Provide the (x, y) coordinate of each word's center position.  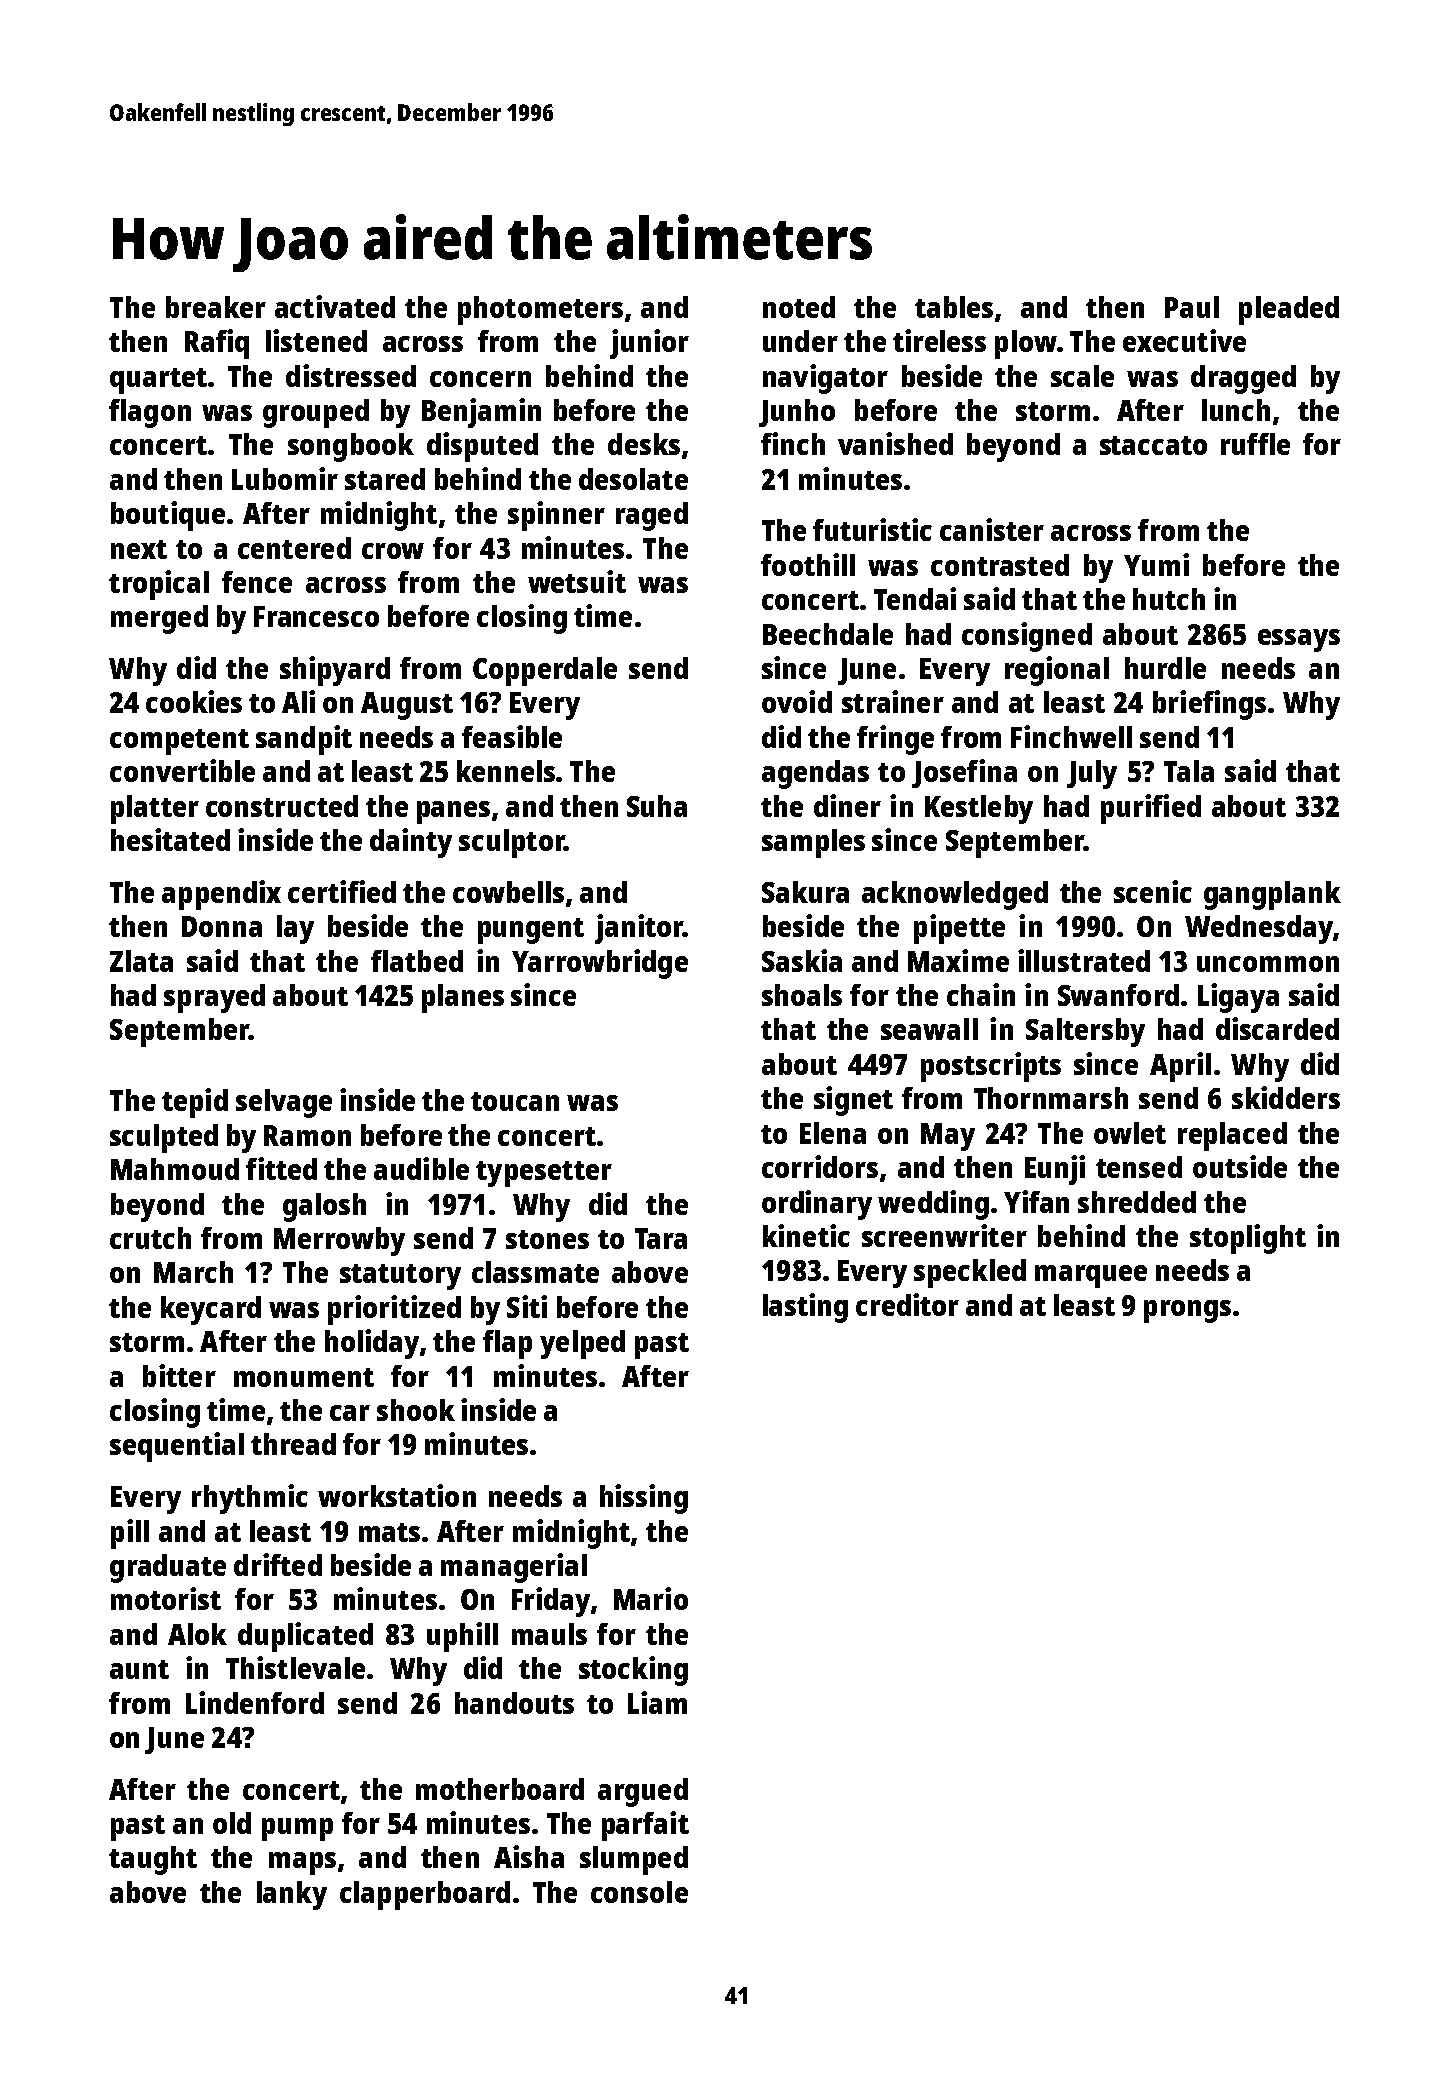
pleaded (1289, 310)
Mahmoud (175, 1169)
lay (295, 929)
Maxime (958, 960)
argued (643, 1792)
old (232, 1823)
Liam (657, 1702)
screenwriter (944, 1235)
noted (799, 307)
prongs (1187, 1311)
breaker (216, 307)
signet (853, 1101)
